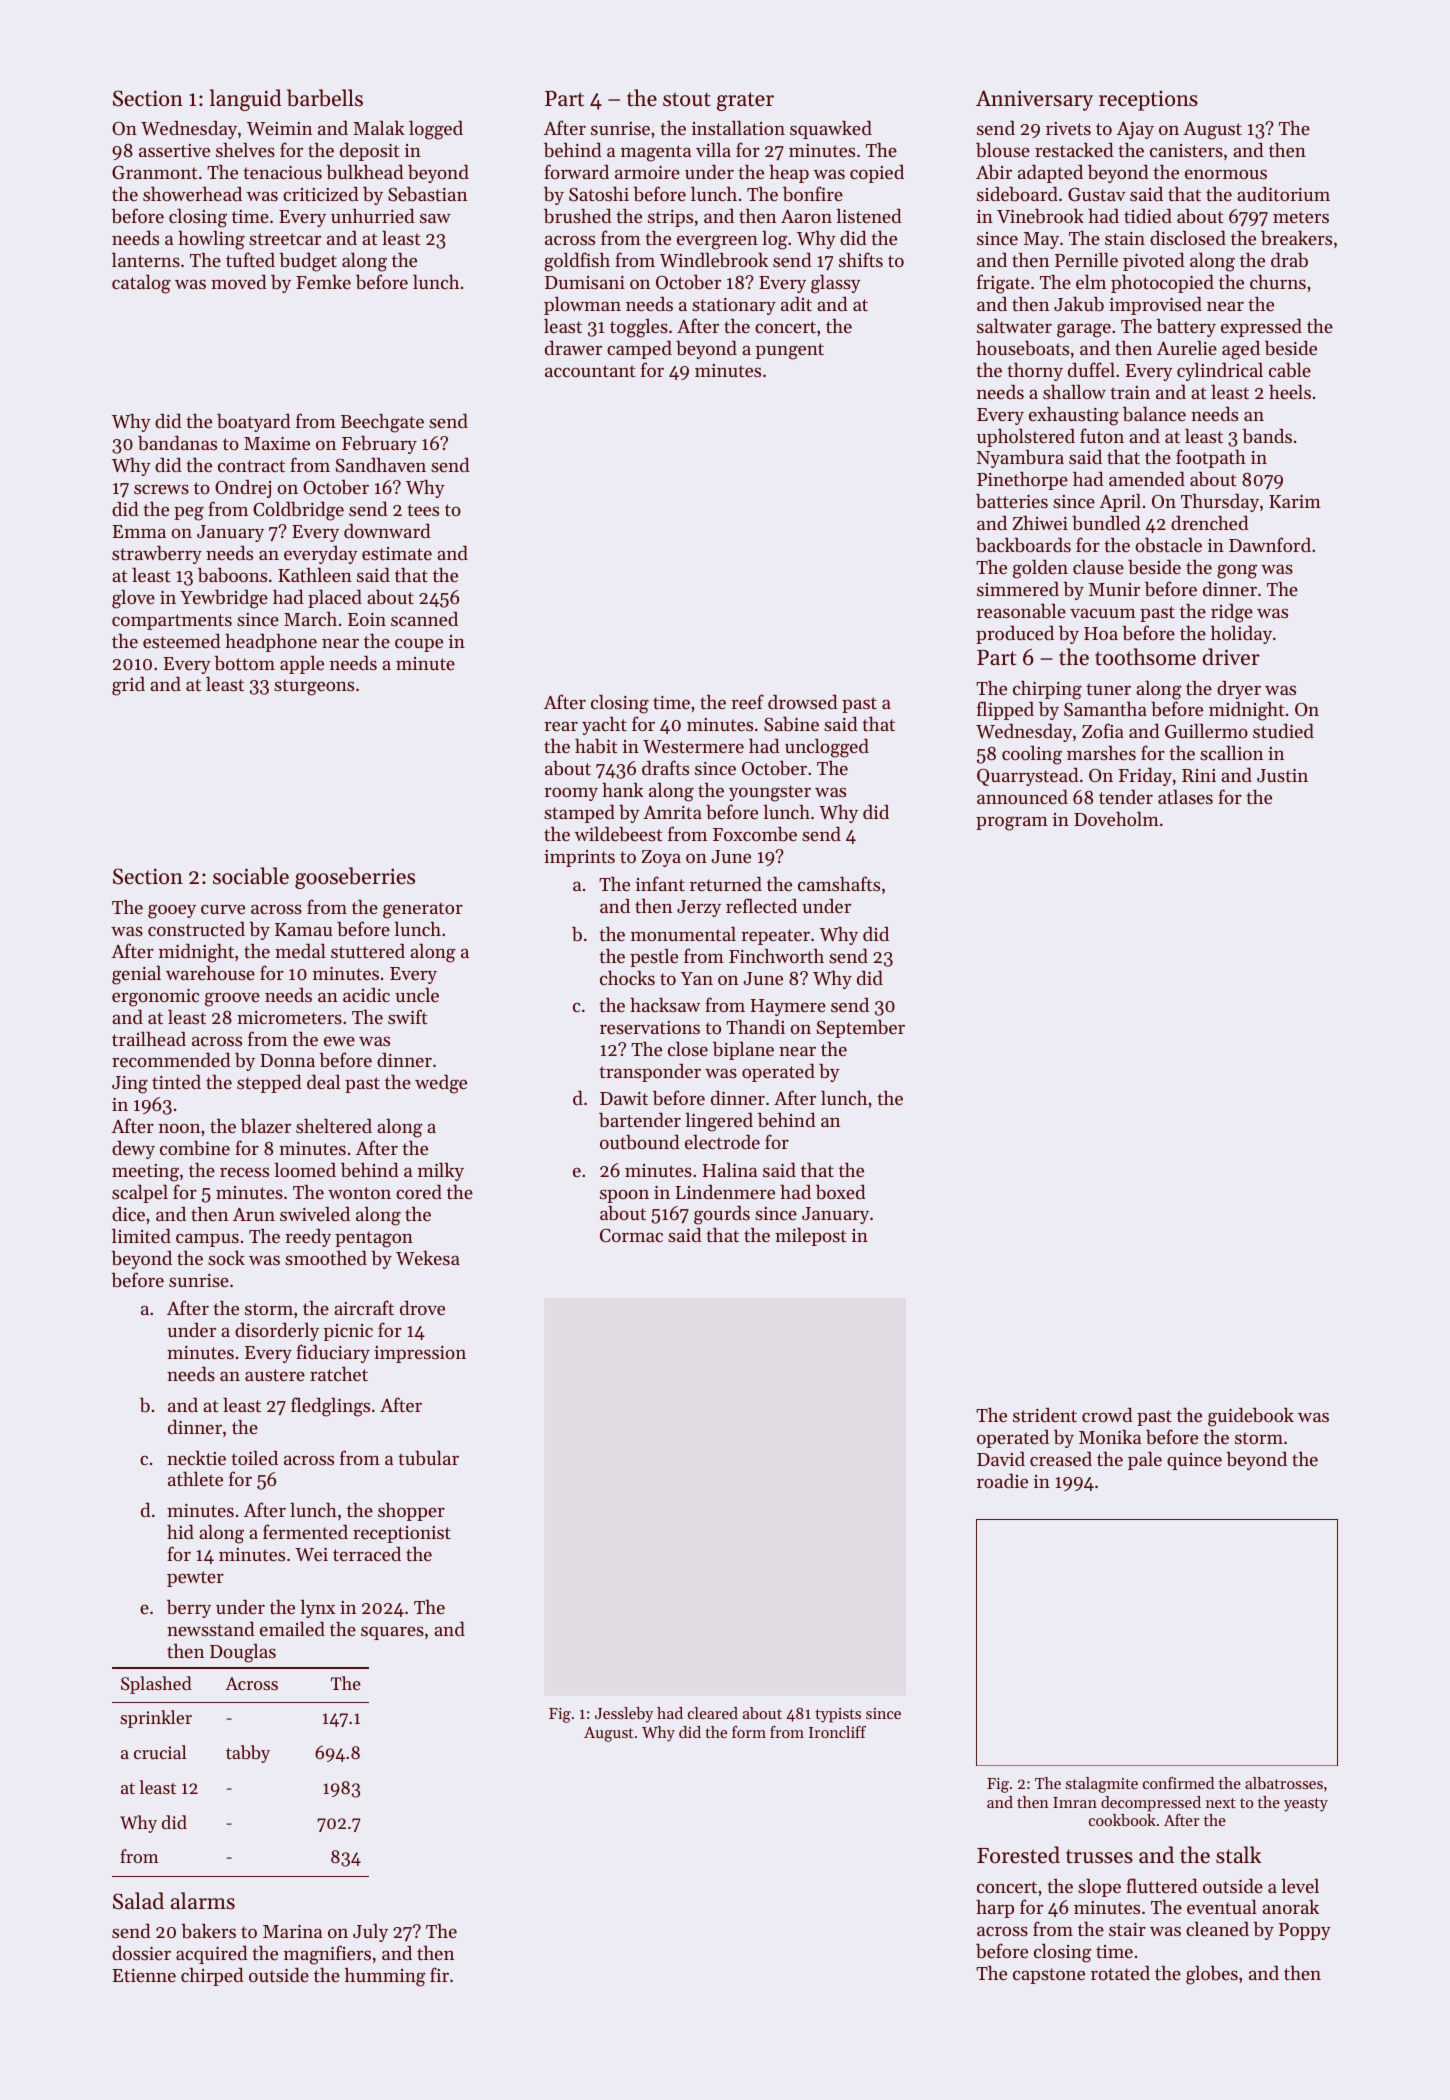  I want to click on boxed, so click(841, 1192).
